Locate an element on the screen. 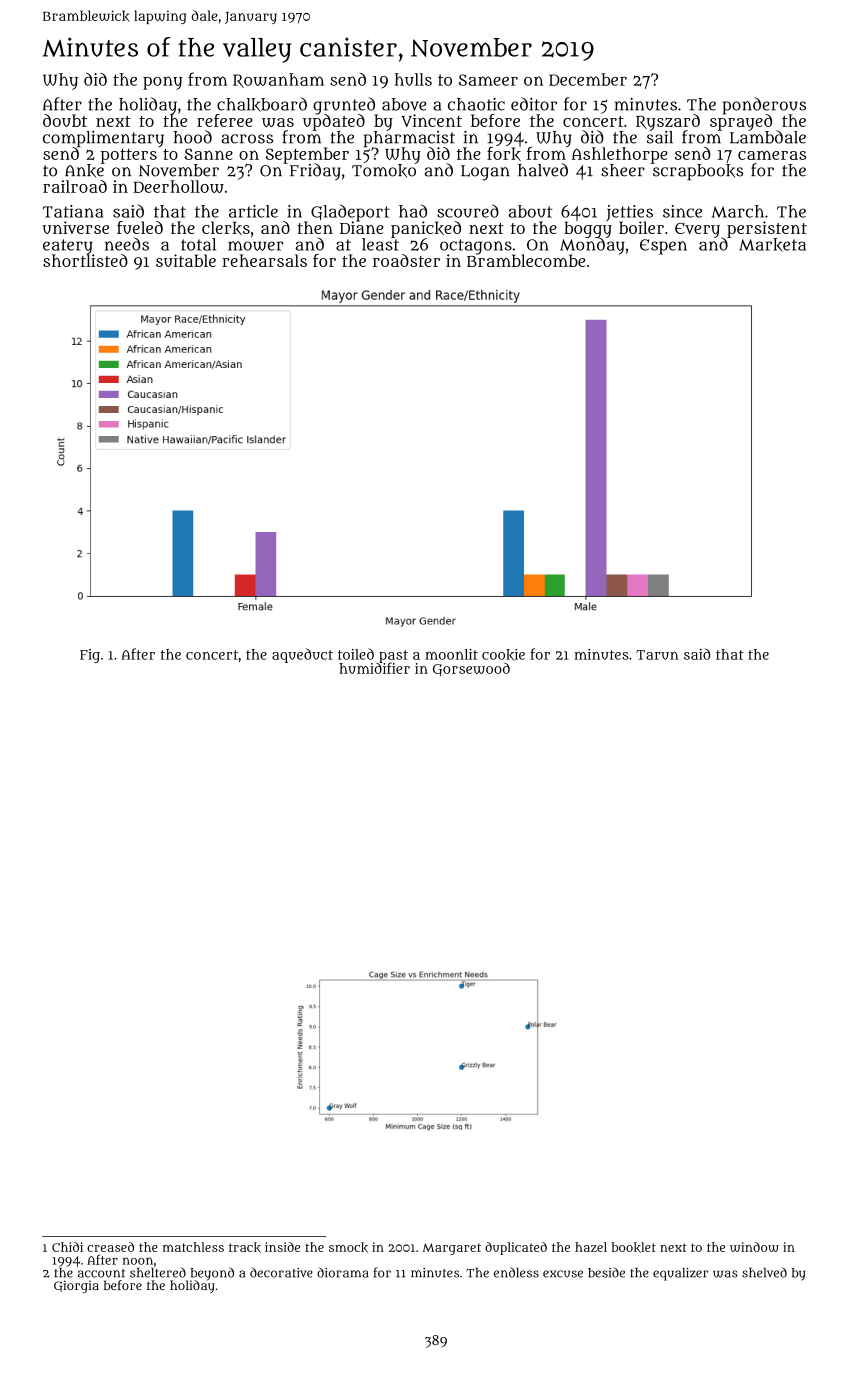 Image resolution: width=849 pixels, height=1400 pixels. shortlisted is located at coordinates (85, 260).
